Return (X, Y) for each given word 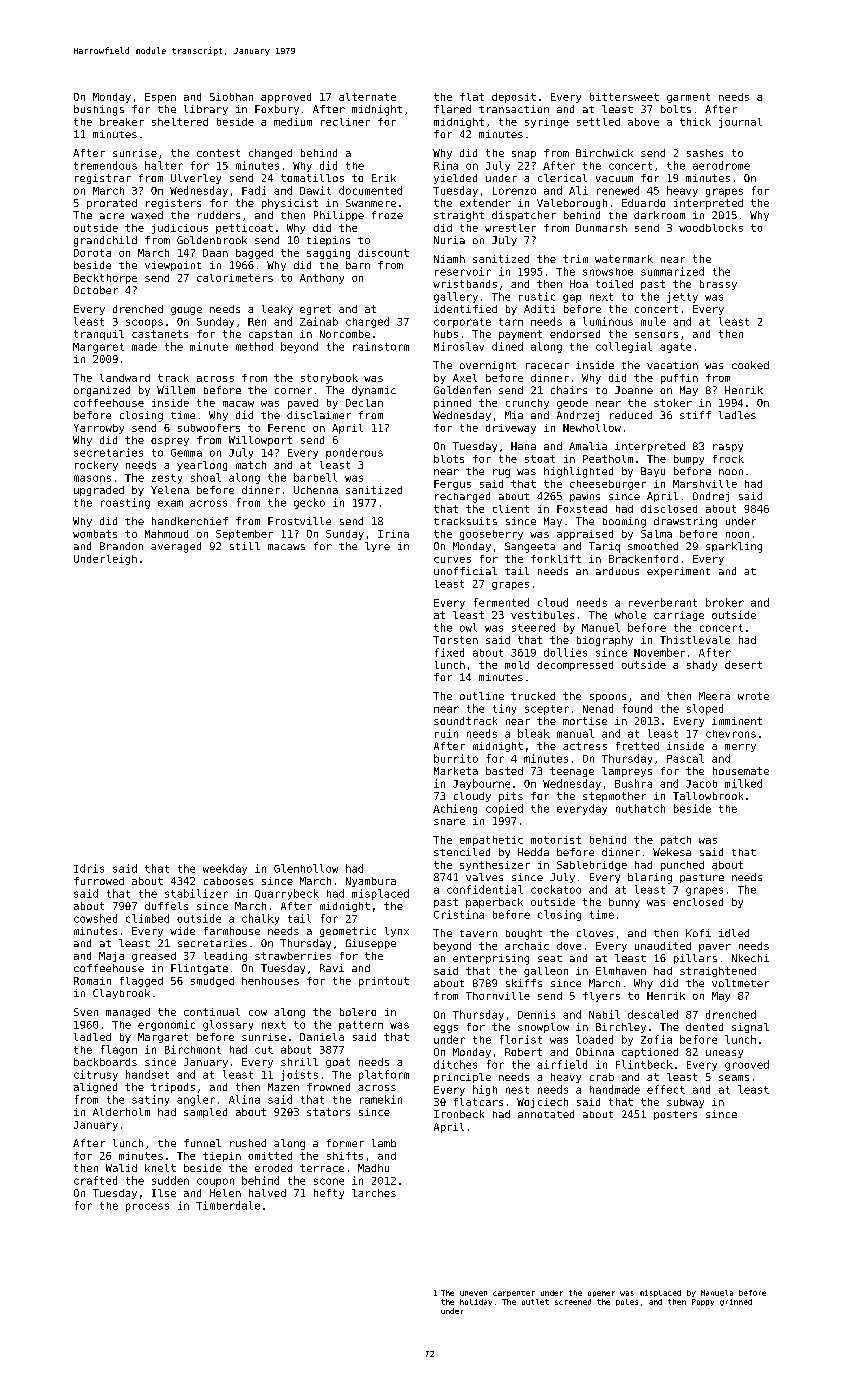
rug (501, 473)
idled (734, 933)
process (147, 1207)
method (254, 346)
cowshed (95, 918)
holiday (476, 1302)
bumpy (689, 460)
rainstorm (381, 346)
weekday (225, 869)
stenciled (462, 852)
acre (112, 216)
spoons (608, 698)
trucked (533, 696)
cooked (750, 365)
